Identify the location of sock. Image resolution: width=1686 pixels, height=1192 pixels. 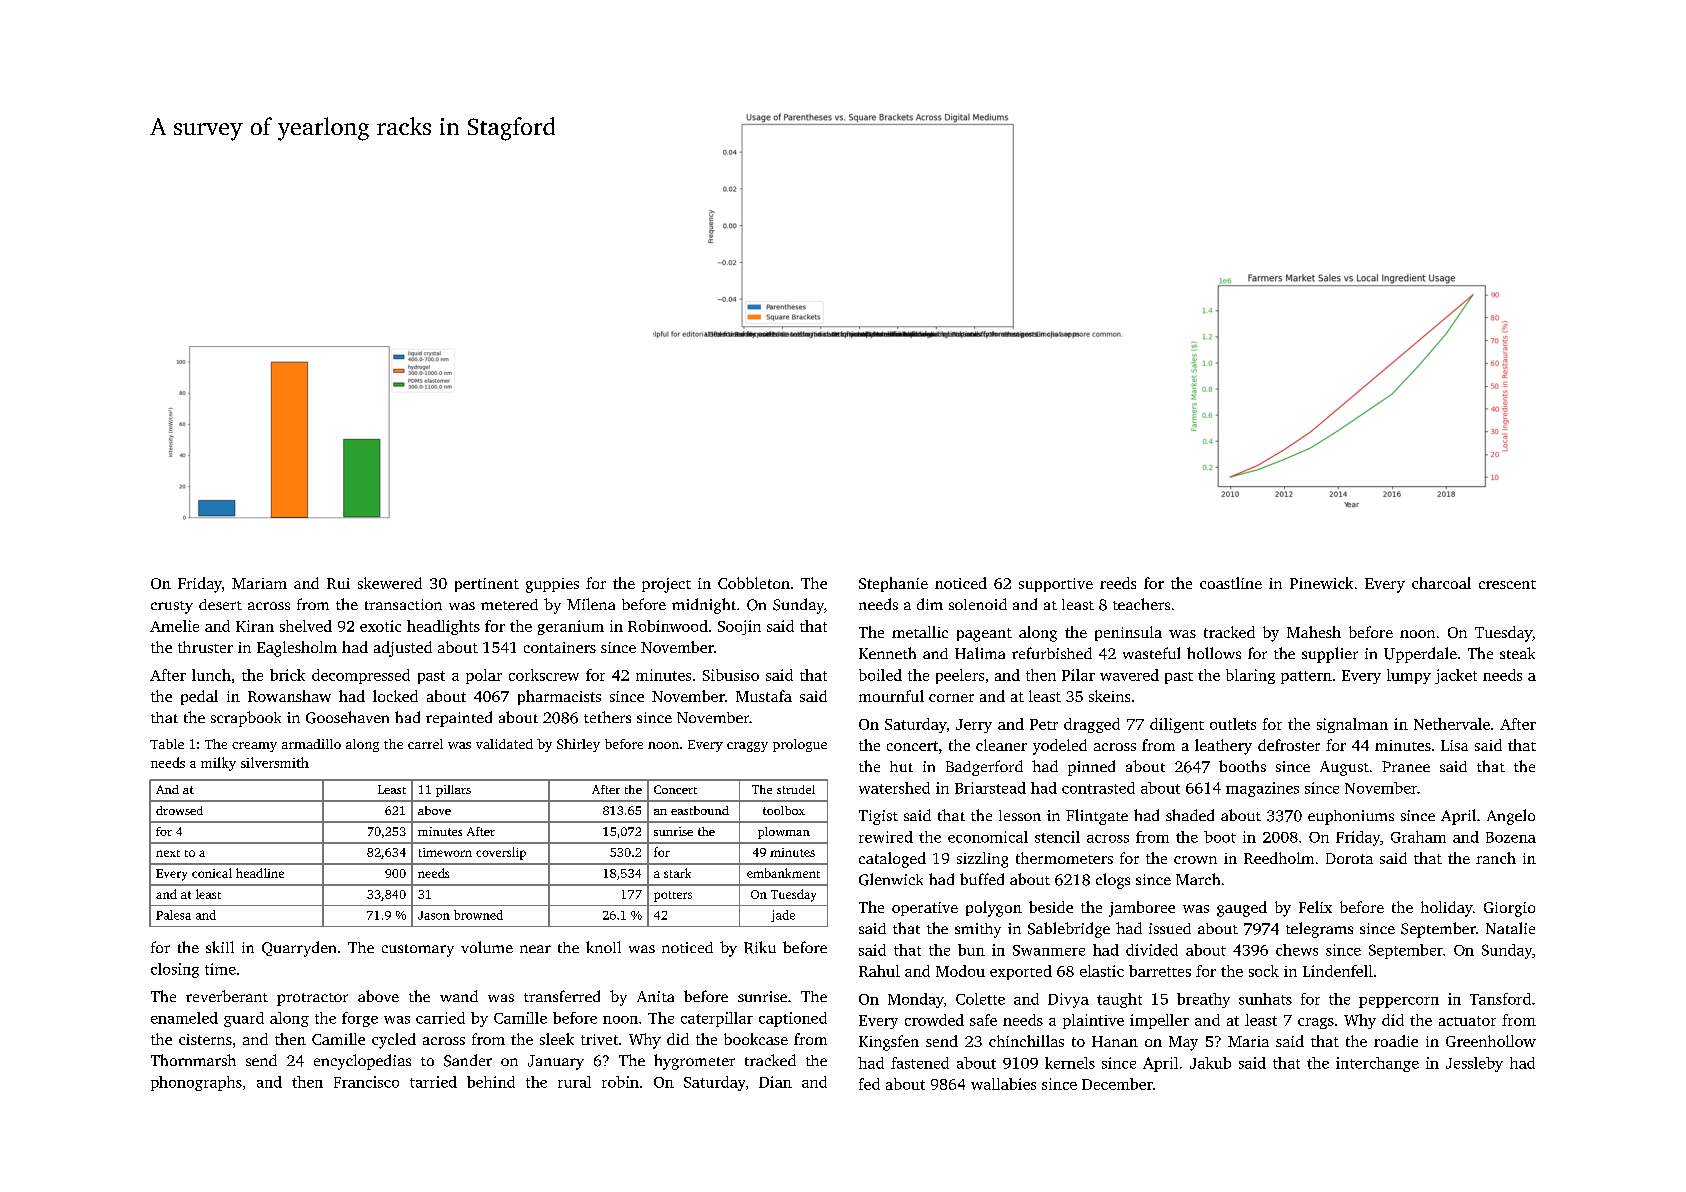
(1264, 971).
